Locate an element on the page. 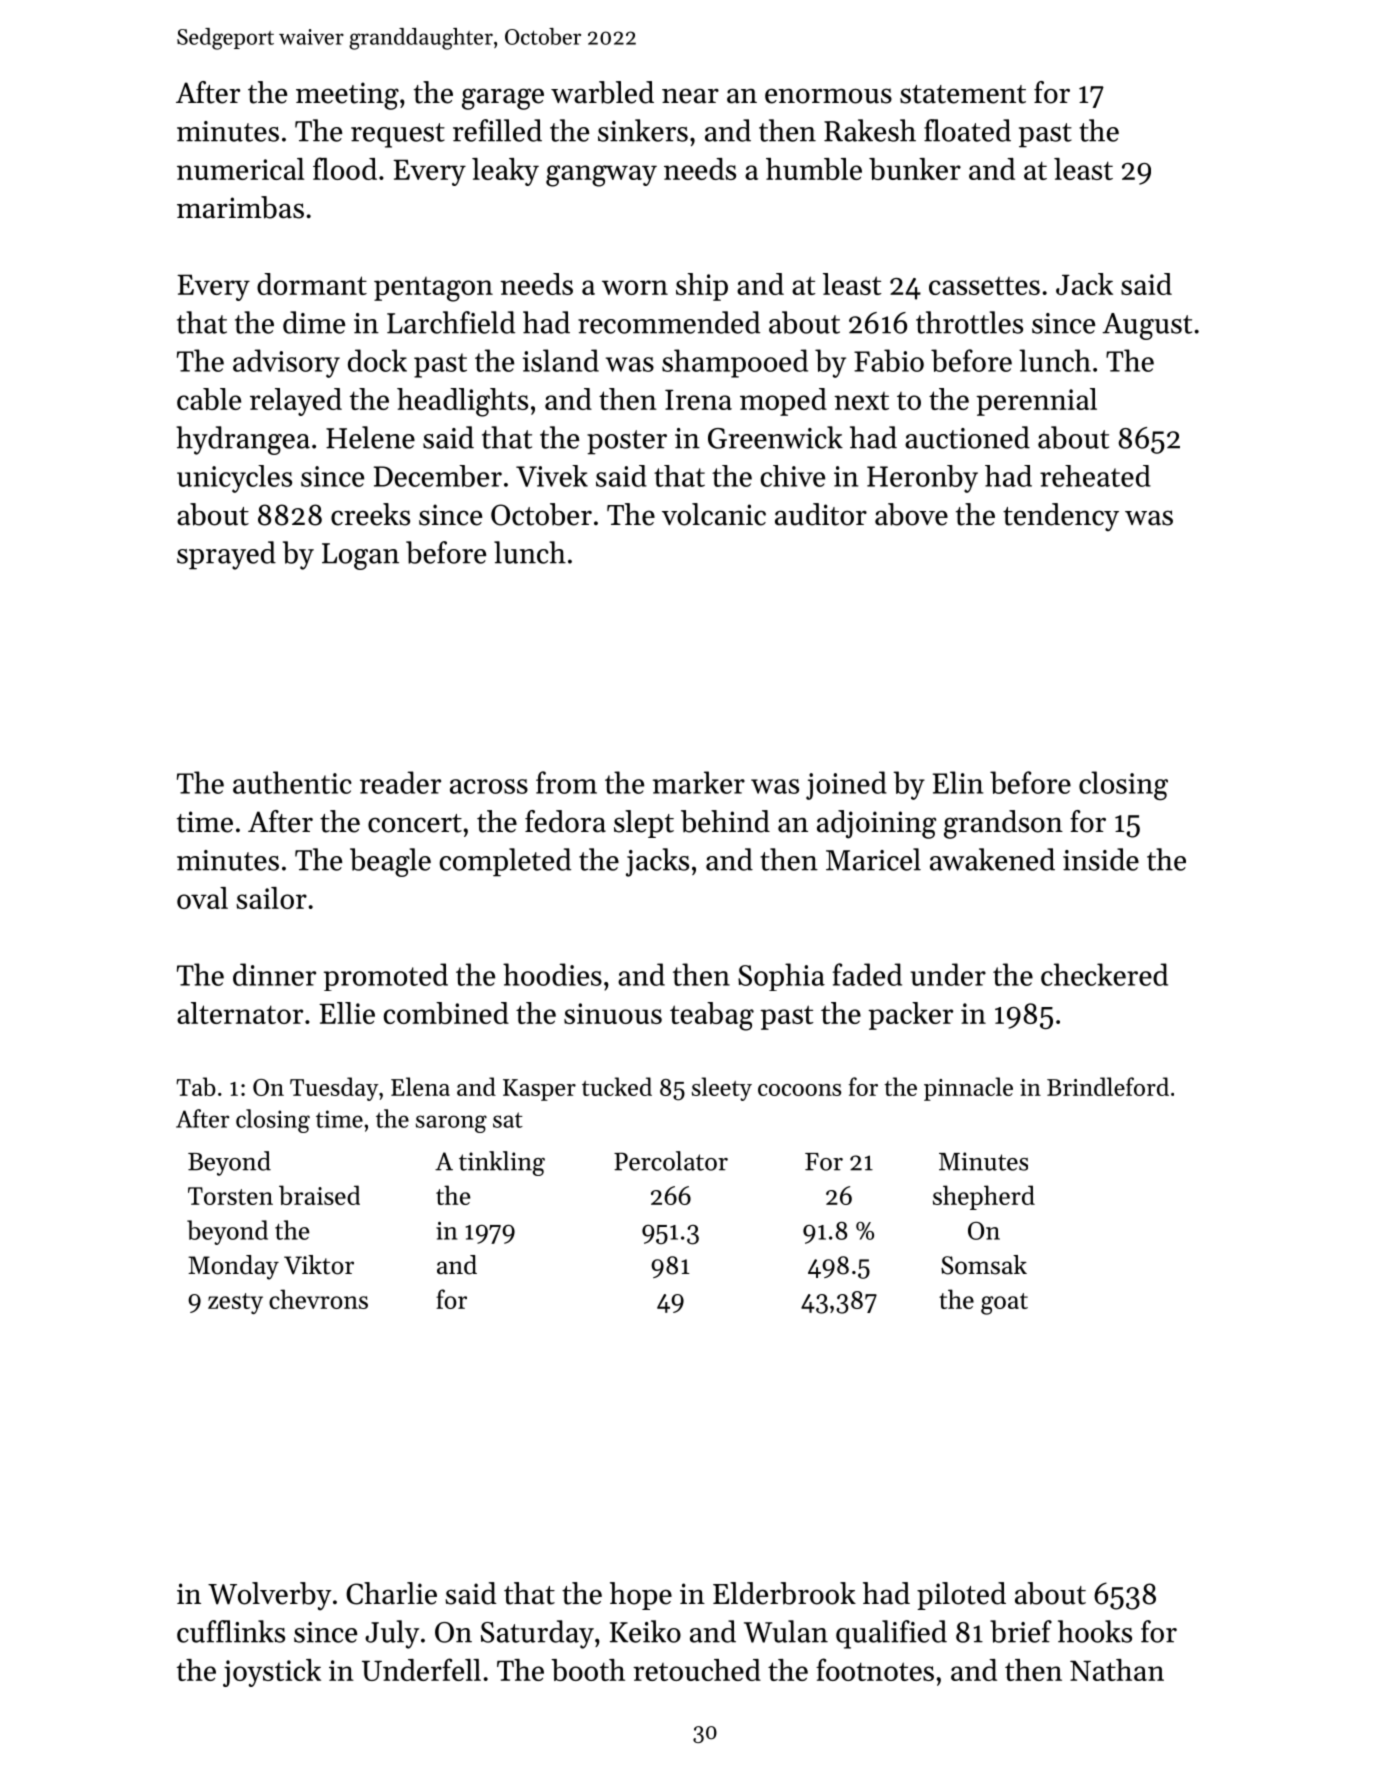  Saturday is located at coordinates (537, 1634).
